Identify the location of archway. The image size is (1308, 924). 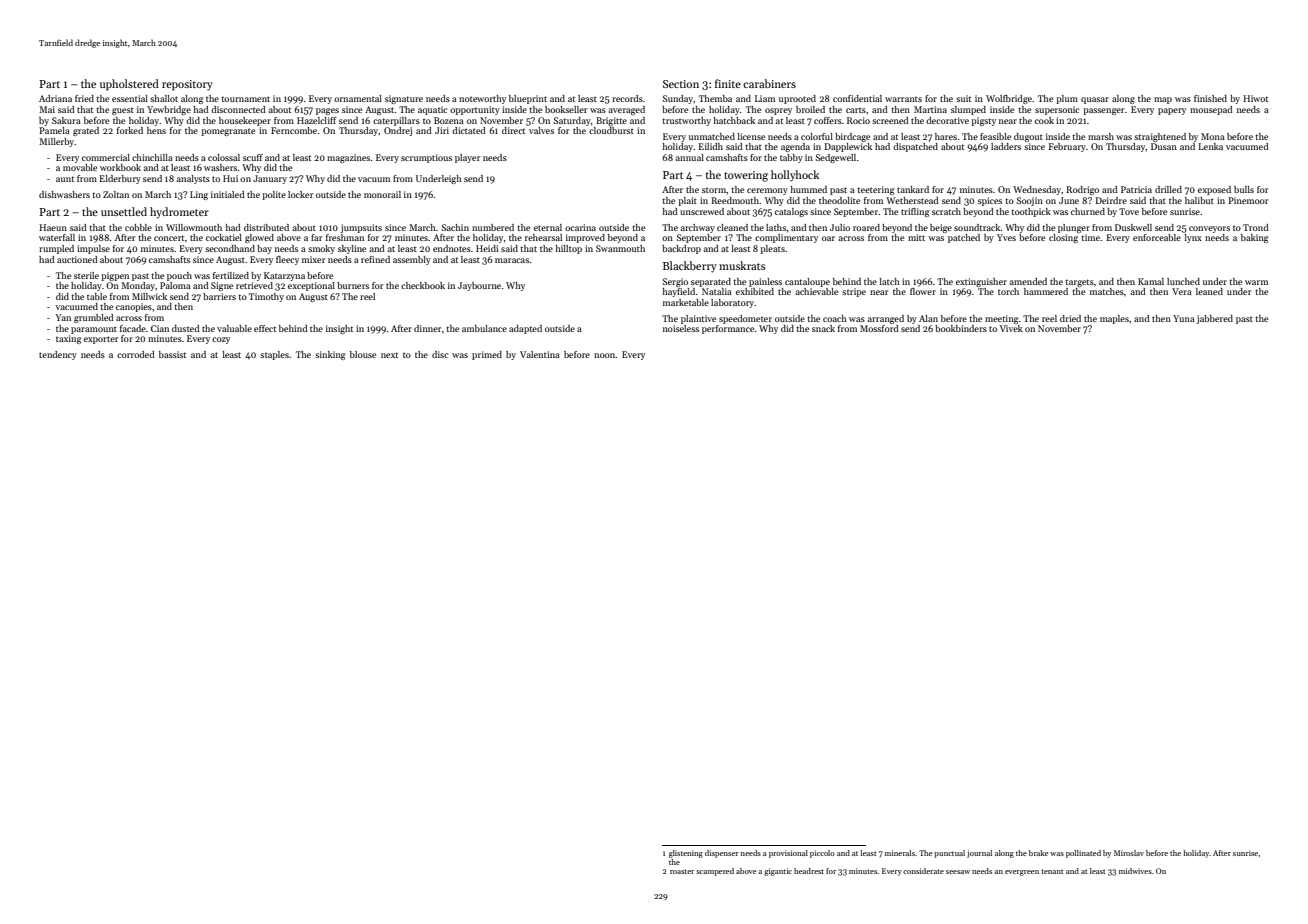
(698, 228).
